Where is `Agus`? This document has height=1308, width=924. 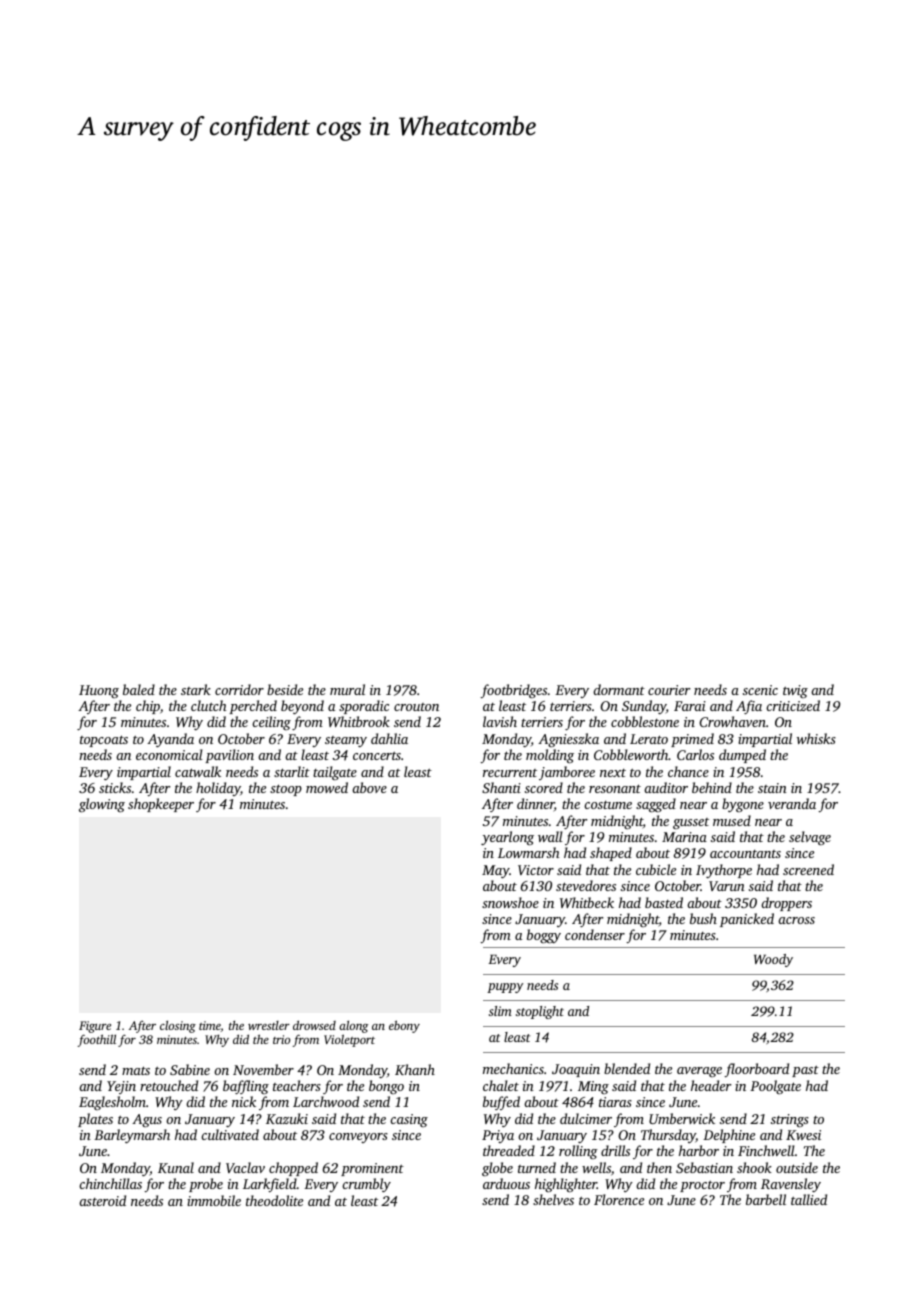 Agus is located at coordinates (147, 1120).
